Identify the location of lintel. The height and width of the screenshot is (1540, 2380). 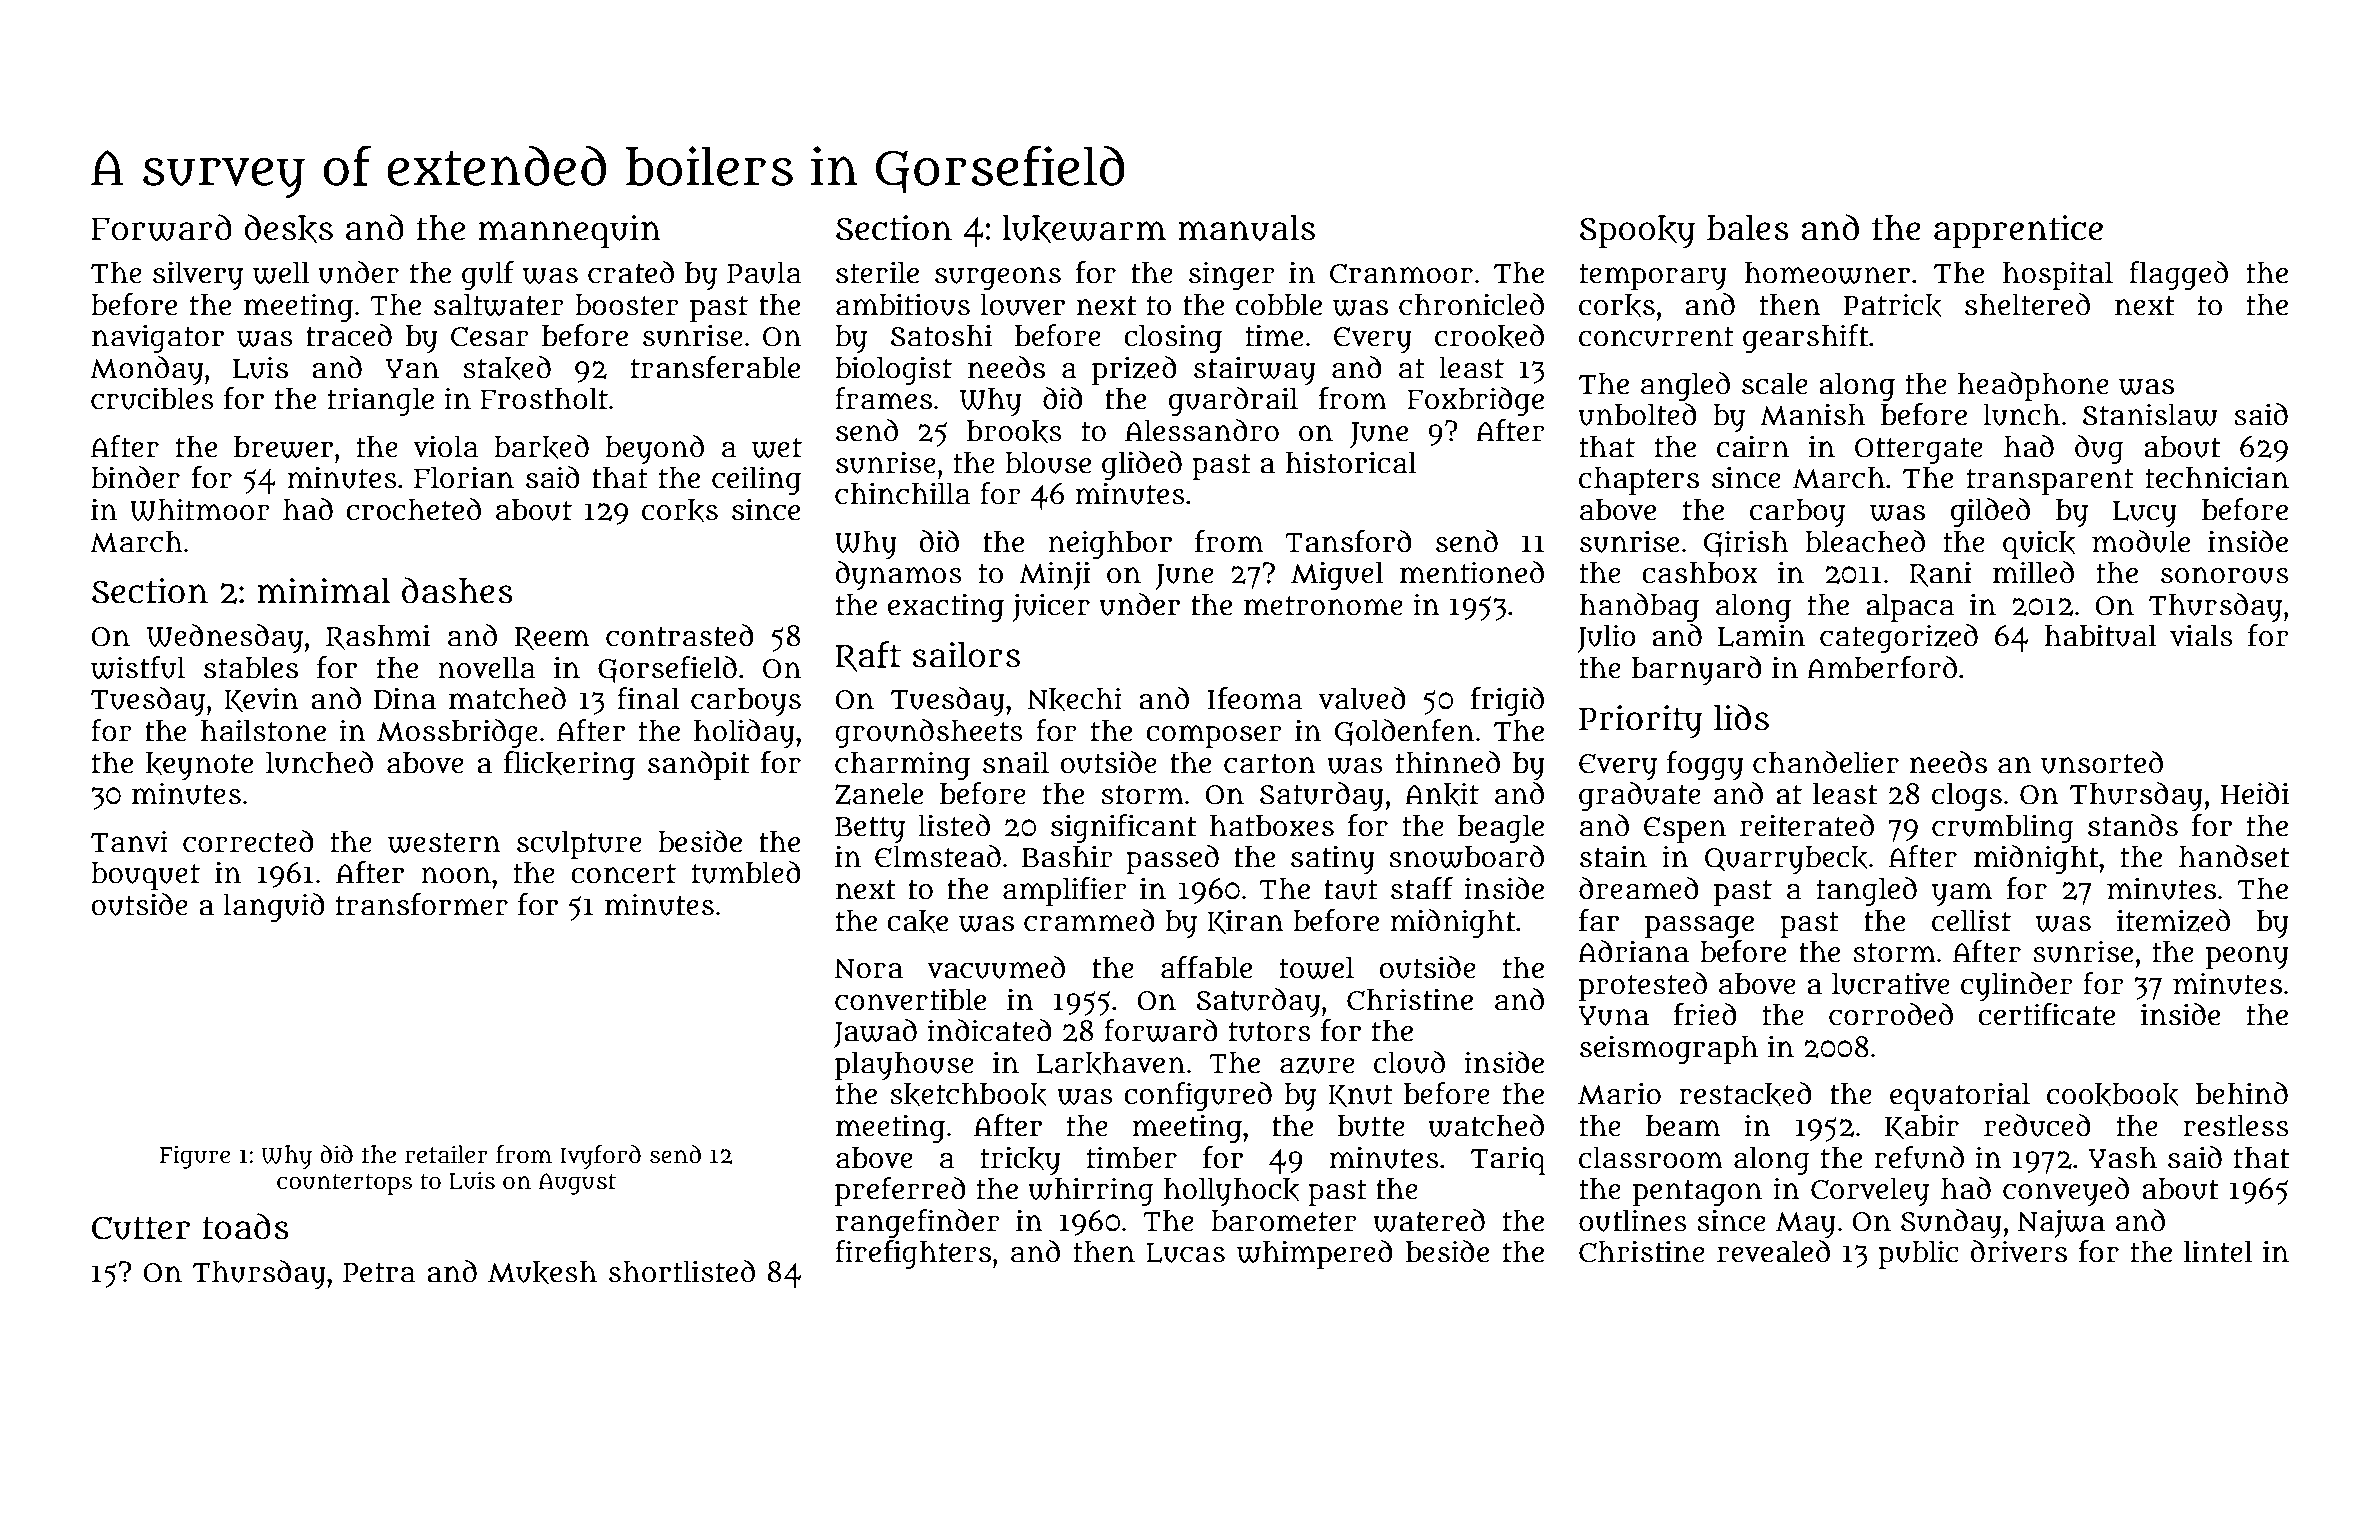
(2218, 1251).
